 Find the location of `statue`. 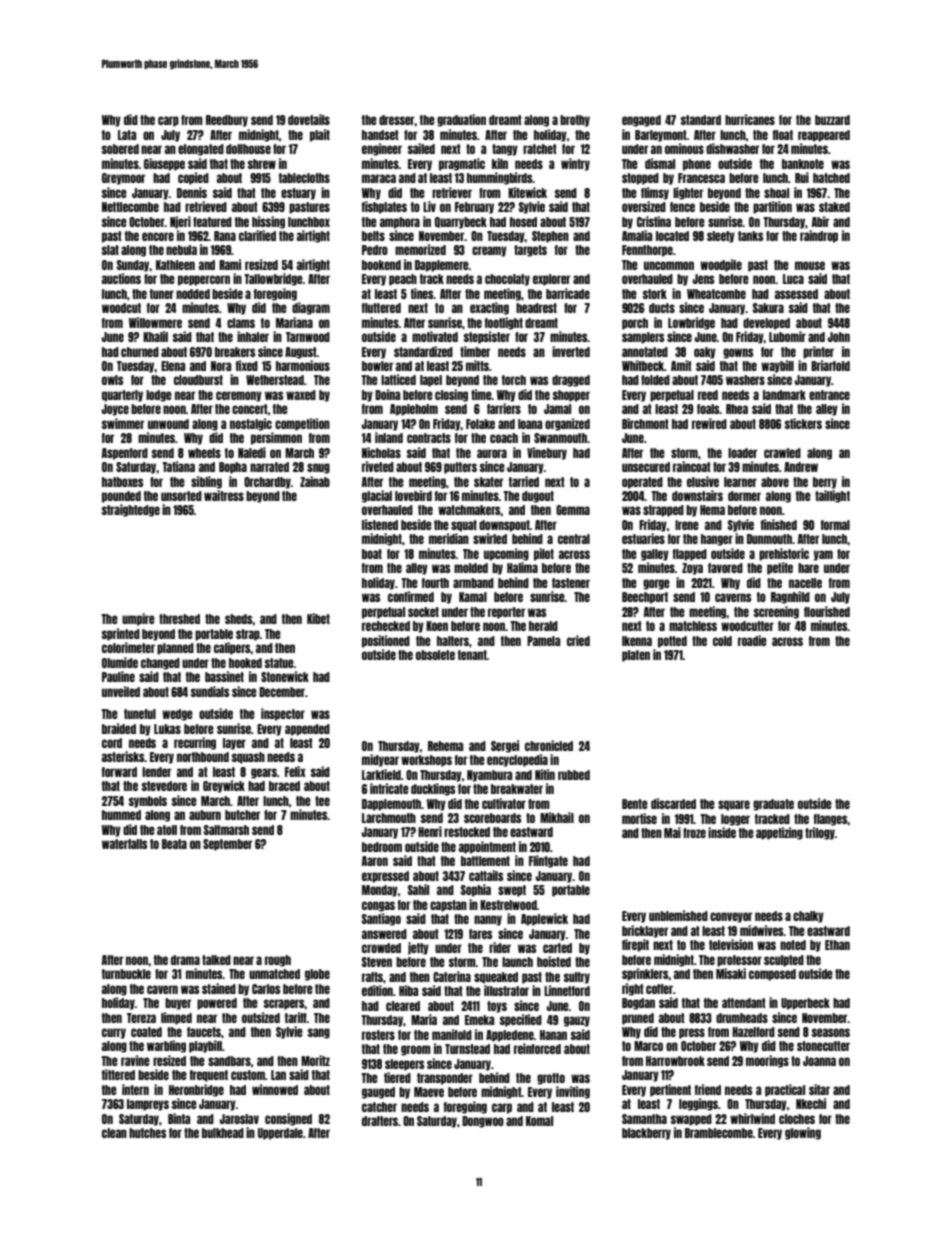

statue is located at coordinates (279, 663).
